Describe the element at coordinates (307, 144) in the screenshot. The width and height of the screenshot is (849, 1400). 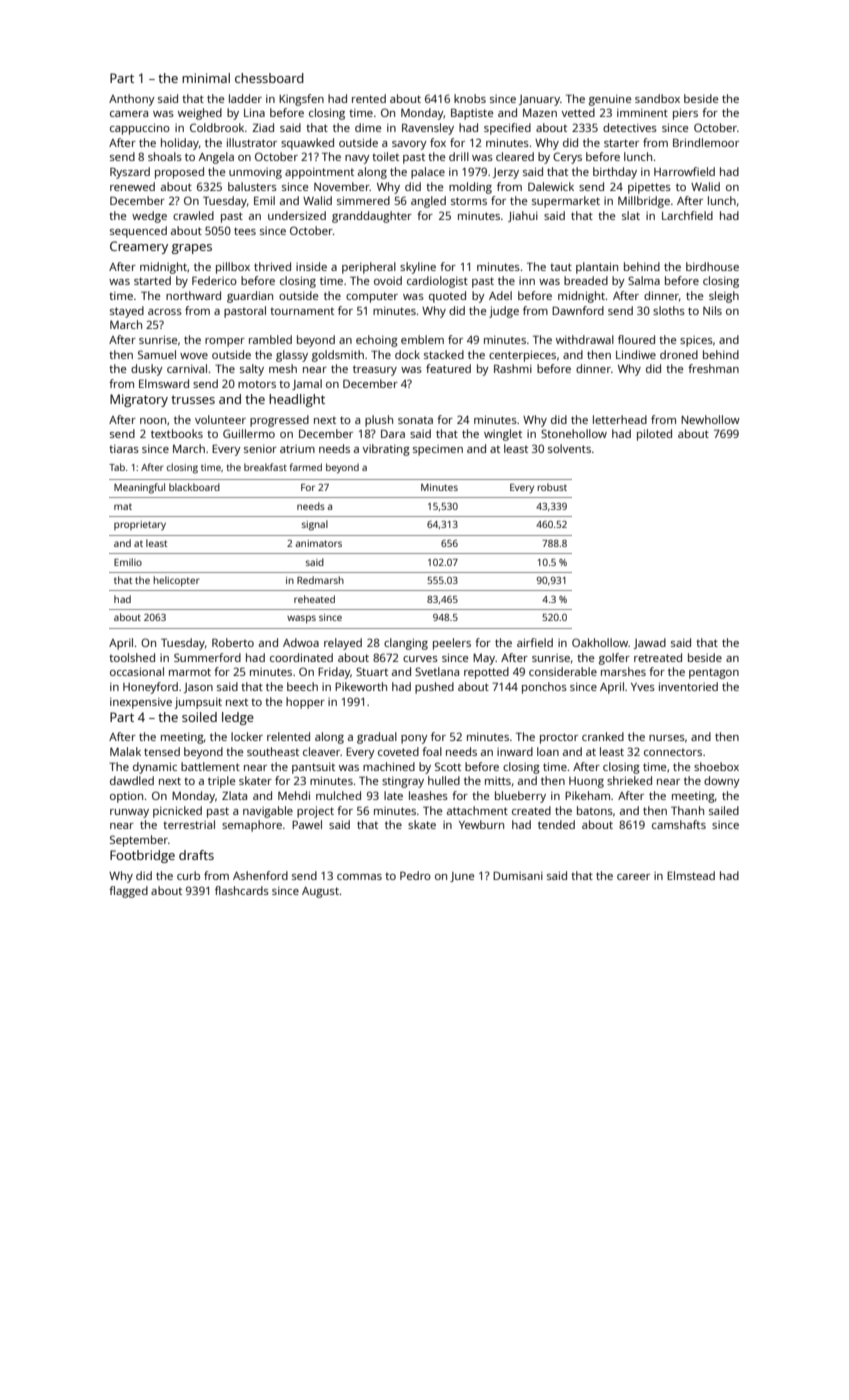
I see `squawked` at that location.
